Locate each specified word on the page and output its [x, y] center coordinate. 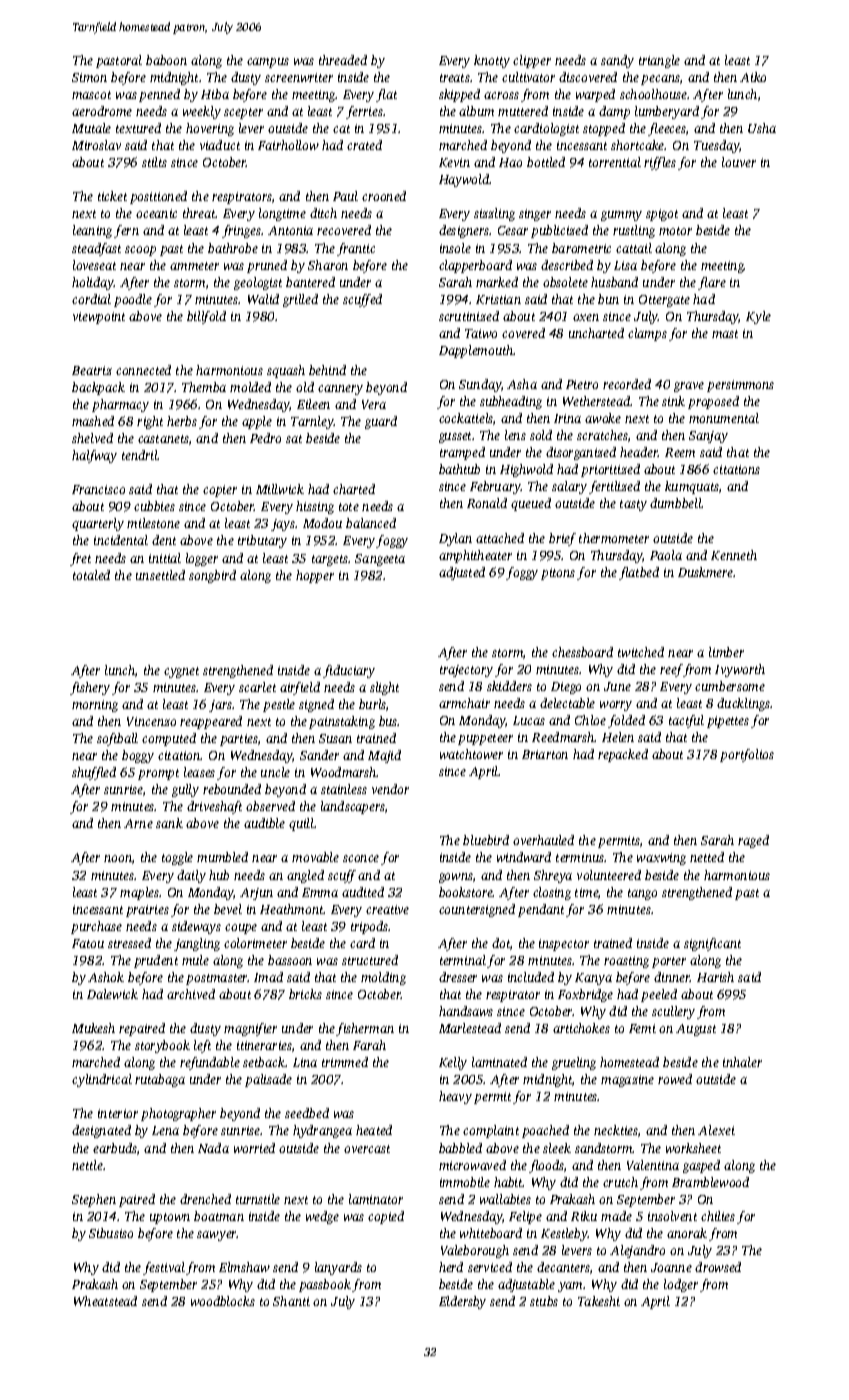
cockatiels [466, 418]
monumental [724, 418]
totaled [91, 575]
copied [386, 1217]
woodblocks [223, 1301]
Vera [374, 404]
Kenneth [734, 555]
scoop [140, 251]
